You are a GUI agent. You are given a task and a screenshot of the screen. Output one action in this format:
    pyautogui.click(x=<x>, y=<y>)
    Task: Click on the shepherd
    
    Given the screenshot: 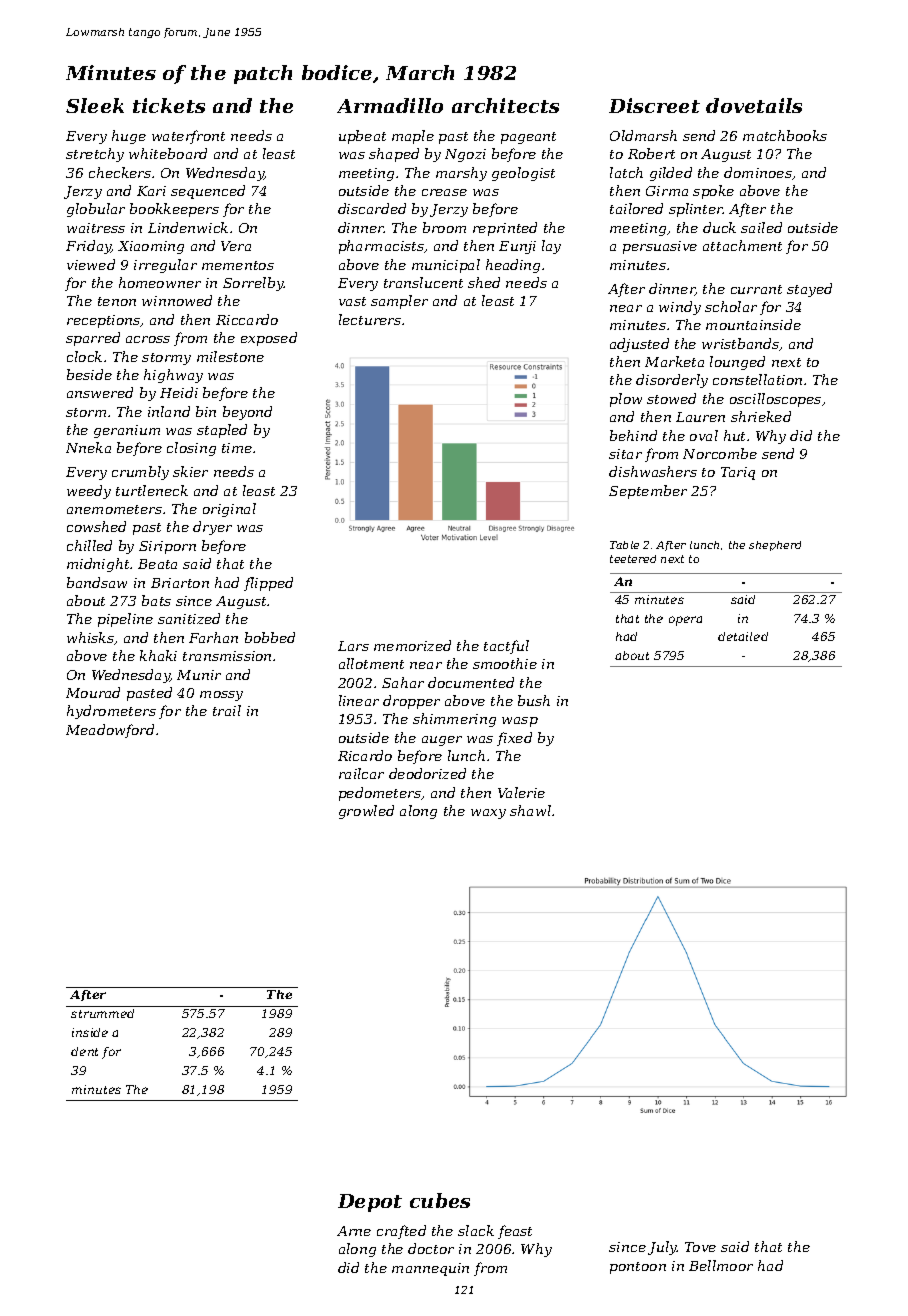 What is the action you would take?
    pyautogui.click(x=775, y=546)
